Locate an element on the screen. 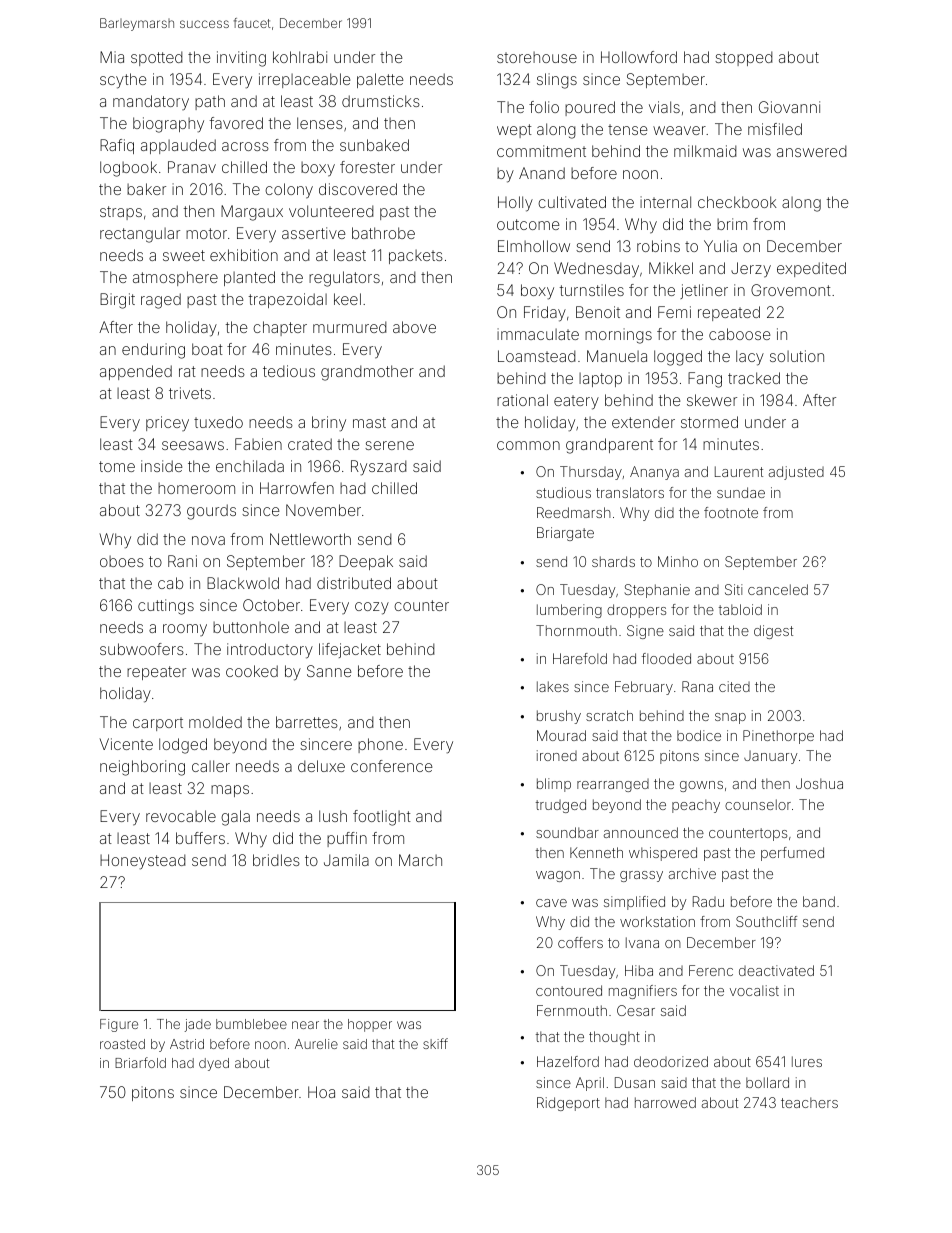  solution is located at coordinates (797, 356).
